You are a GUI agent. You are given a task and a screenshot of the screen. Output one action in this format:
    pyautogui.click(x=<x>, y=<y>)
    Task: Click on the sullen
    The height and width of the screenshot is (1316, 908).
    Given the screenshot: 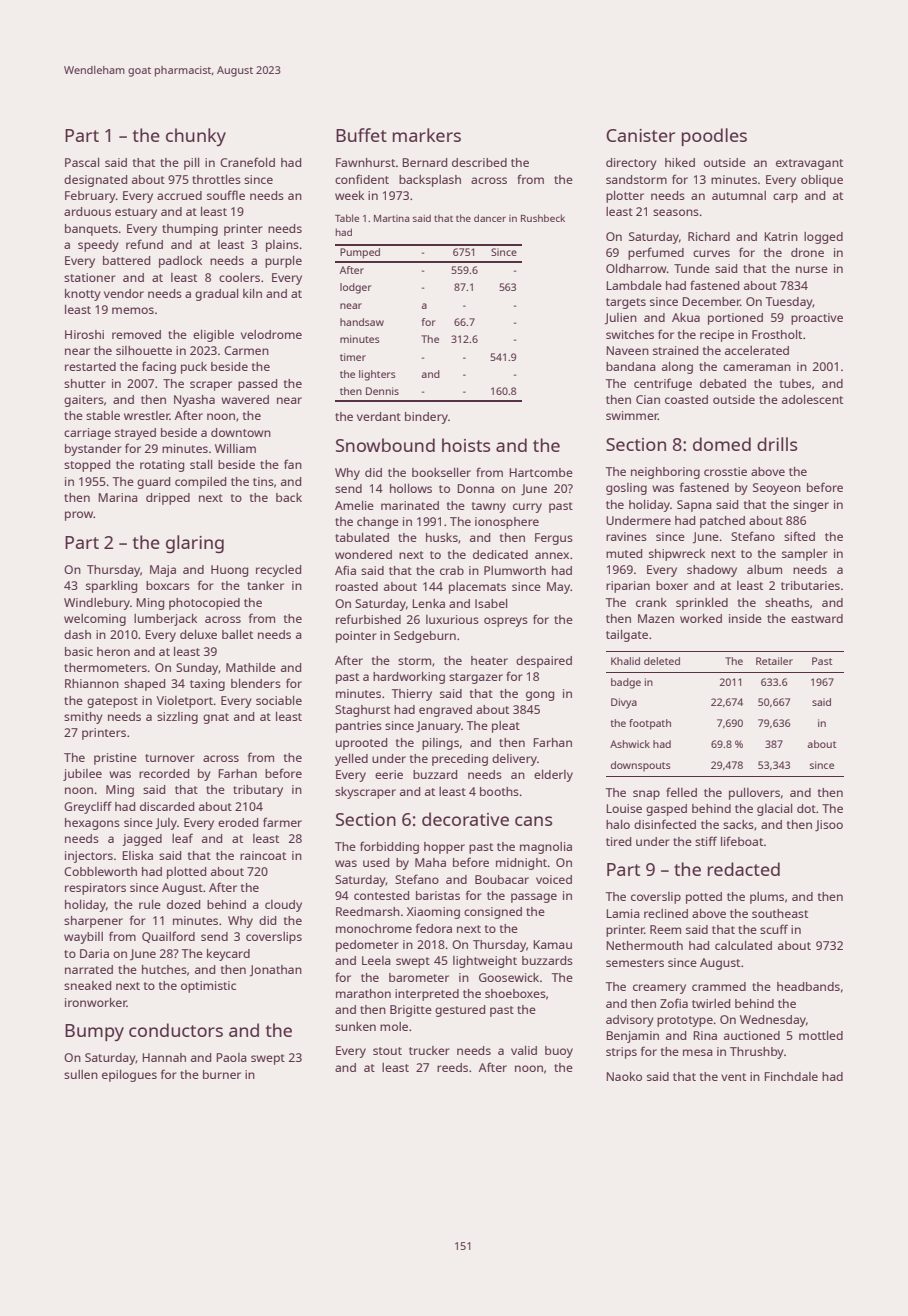 What is the action you would take?
    pyautogui.click(x=81, y=1074)
